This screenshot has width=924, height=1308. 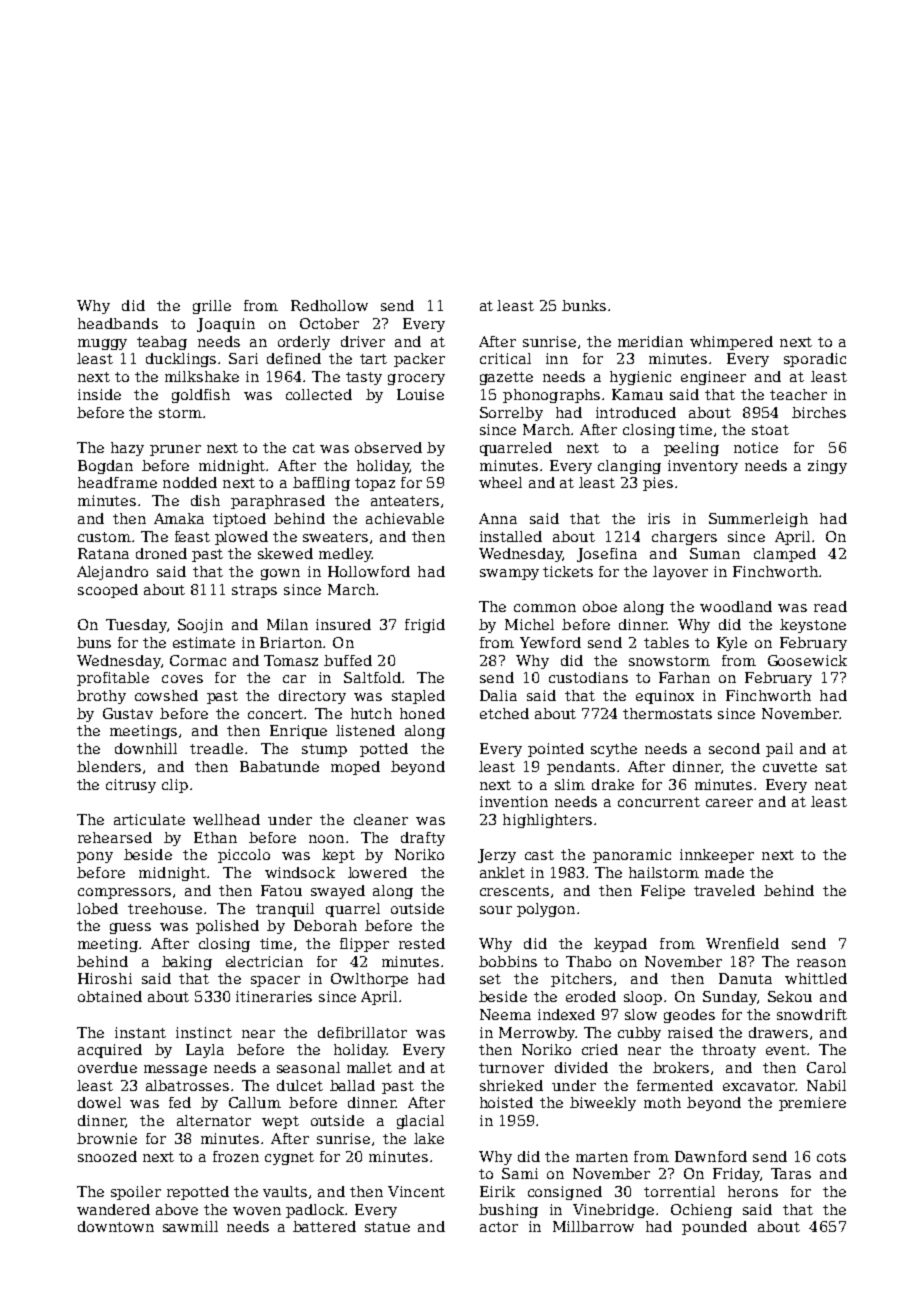 I want to click on battered, so click(x=324, y=1226).
